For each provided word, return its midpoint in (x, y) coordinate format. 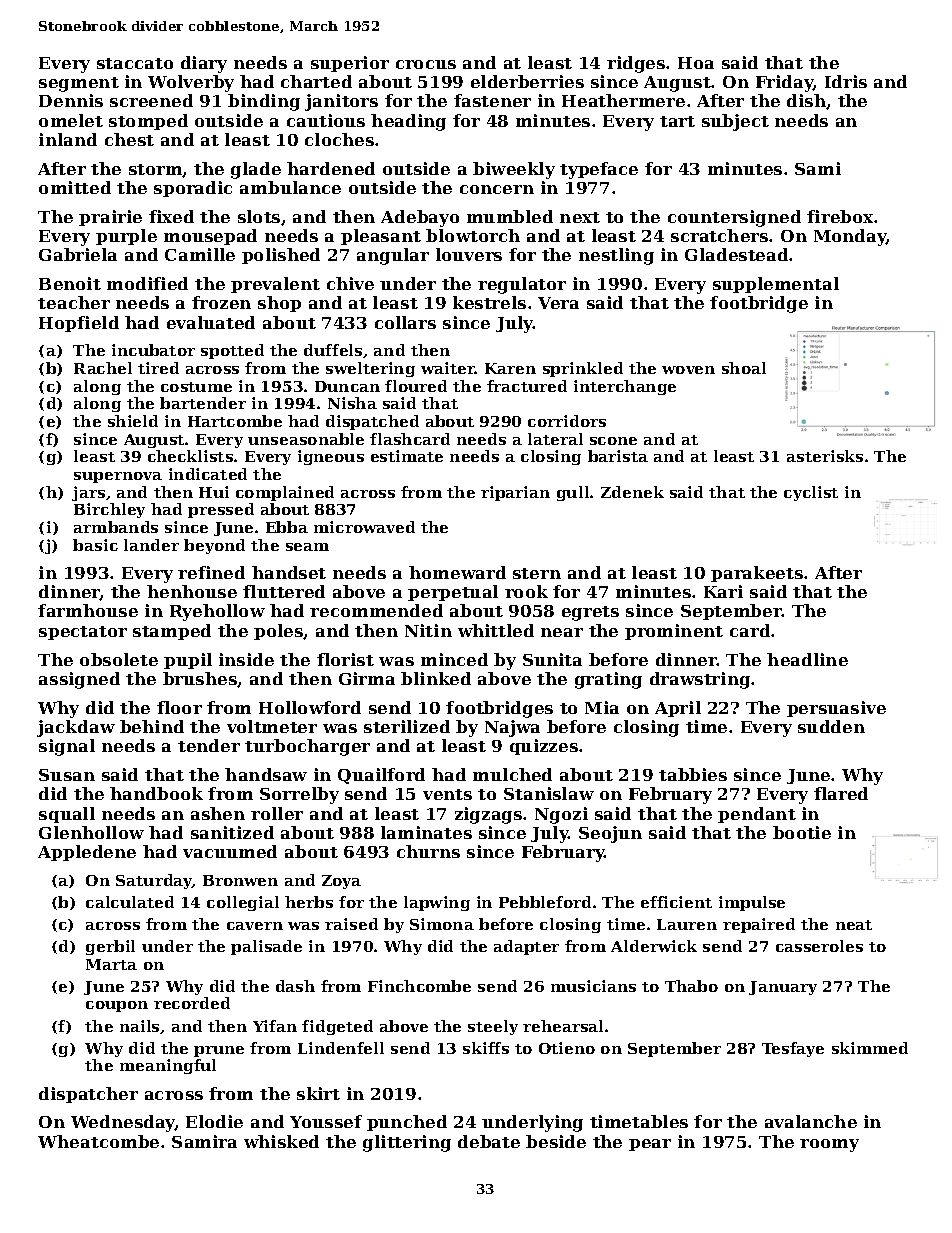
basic (95, 545)
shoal (744, 368)
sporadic (193, 189)
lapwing (437, 903)
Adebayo (420, 218)
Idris (846, 81)
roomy (829, 1145)
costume (196, 387)
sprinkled (583, 369)
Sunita (552, 659)
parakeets (757, 574)
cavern (255, 926)
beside (556, 1141)
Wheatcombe (98, 1141)
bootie (802, 832)
